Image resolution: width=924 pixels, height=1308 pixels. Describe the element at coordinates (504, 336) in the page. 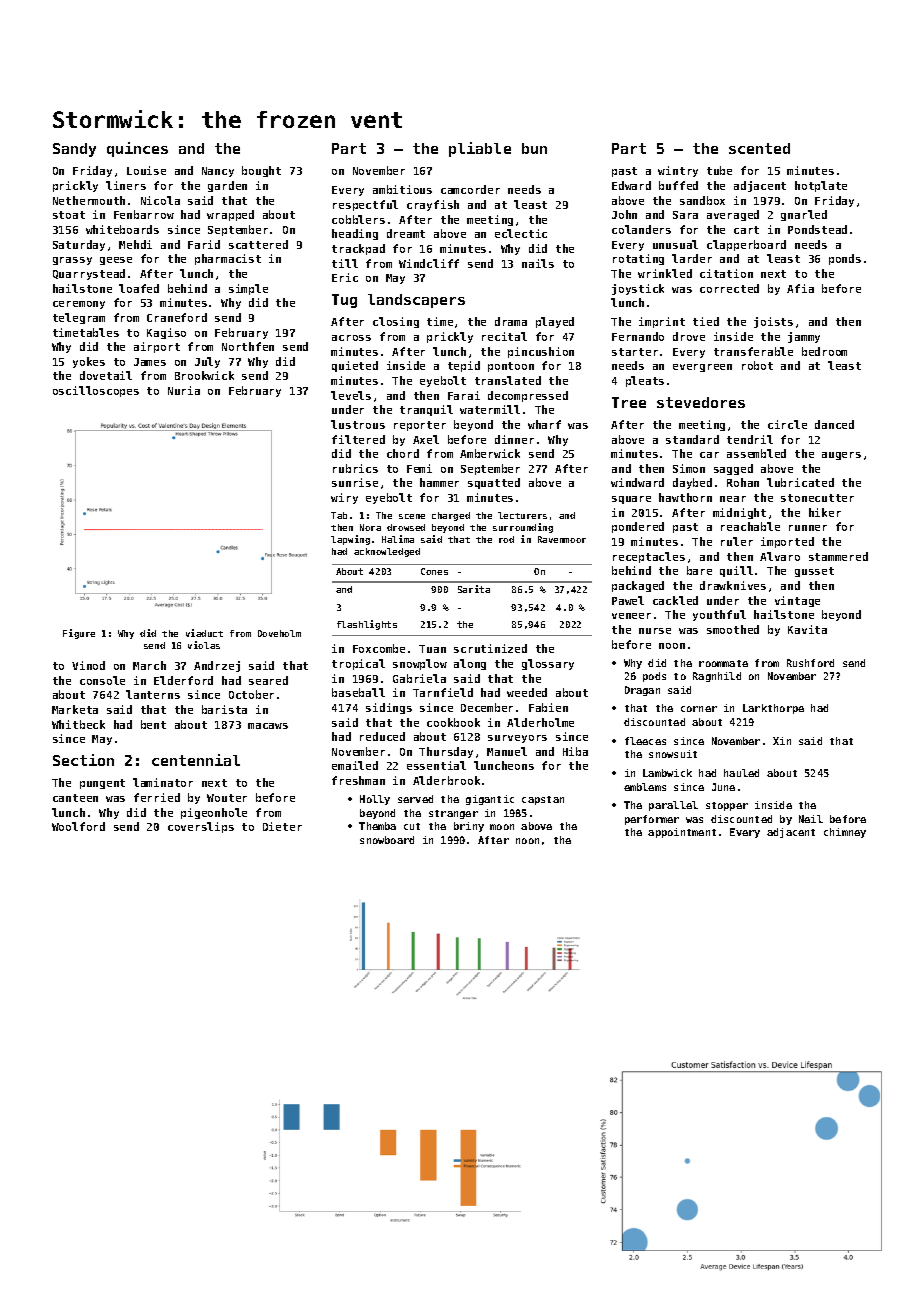

I see `recital` at that location.
